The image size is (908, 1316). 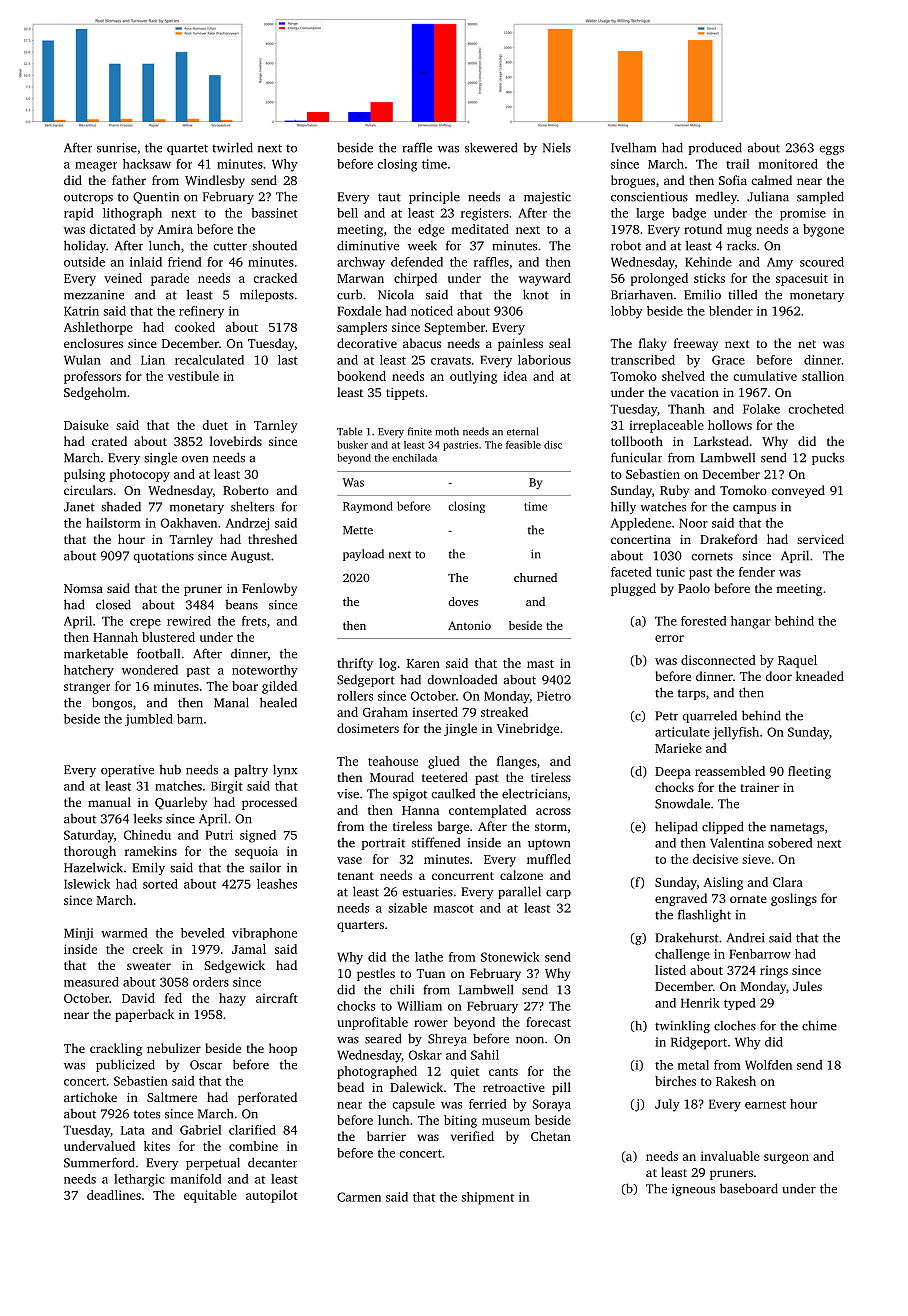 I want to click on sunrise, so click(x=117, y=148).
